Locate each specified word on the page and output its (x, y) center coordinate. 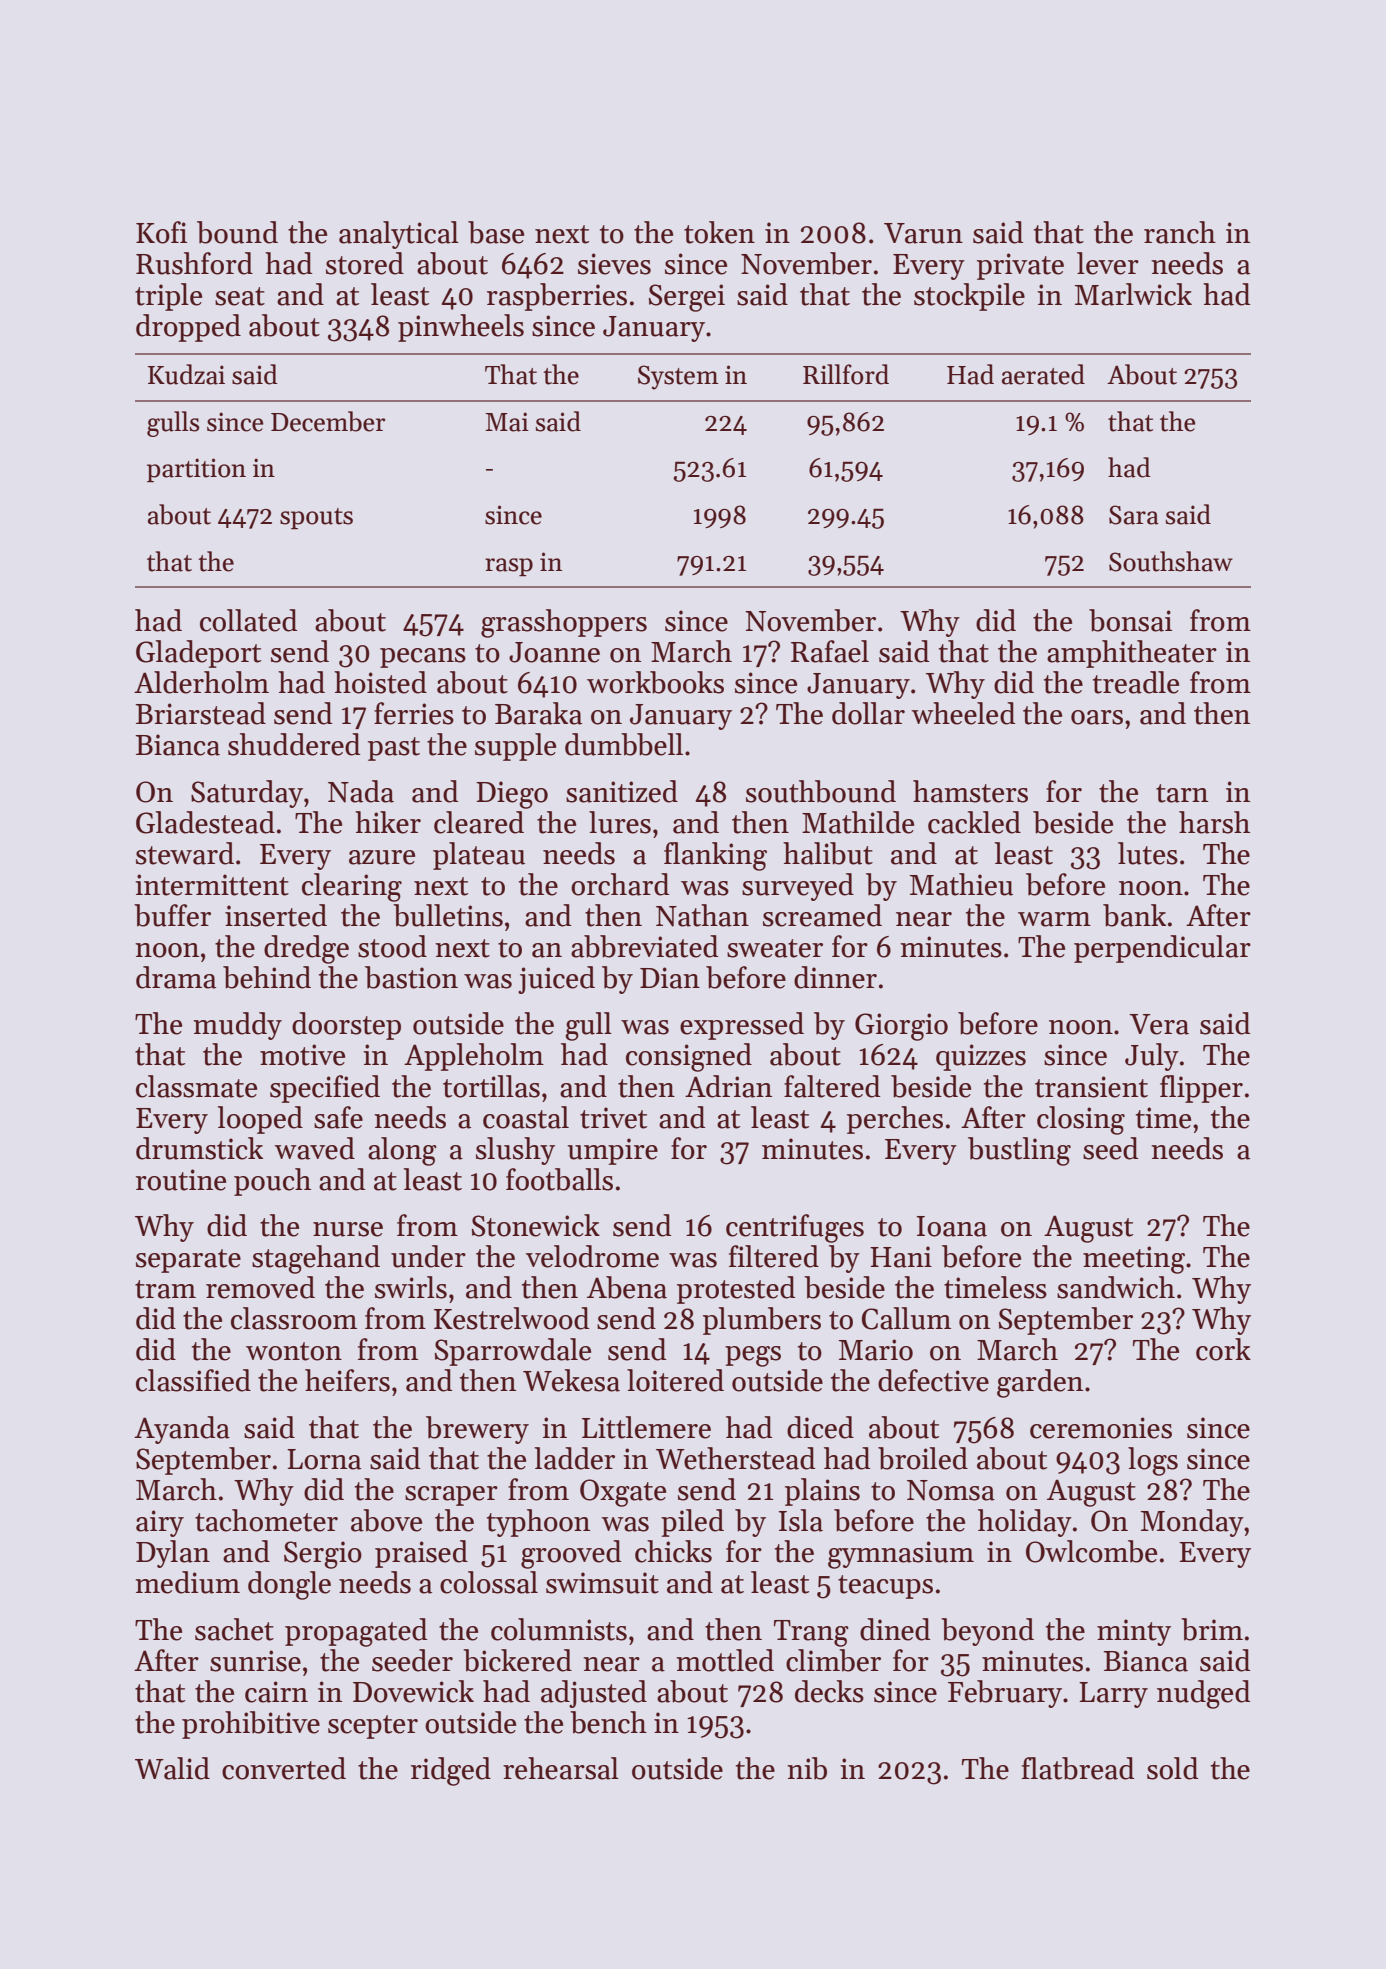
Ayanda (182, 1430)
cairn (276, 1692)
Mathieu (961, 884)
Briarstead (201, 713)
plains (822, 1492)
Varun (923, 233)
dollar (868, 713)
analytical (399, 235)
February (1005, 1694)
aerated (1043, 374)
